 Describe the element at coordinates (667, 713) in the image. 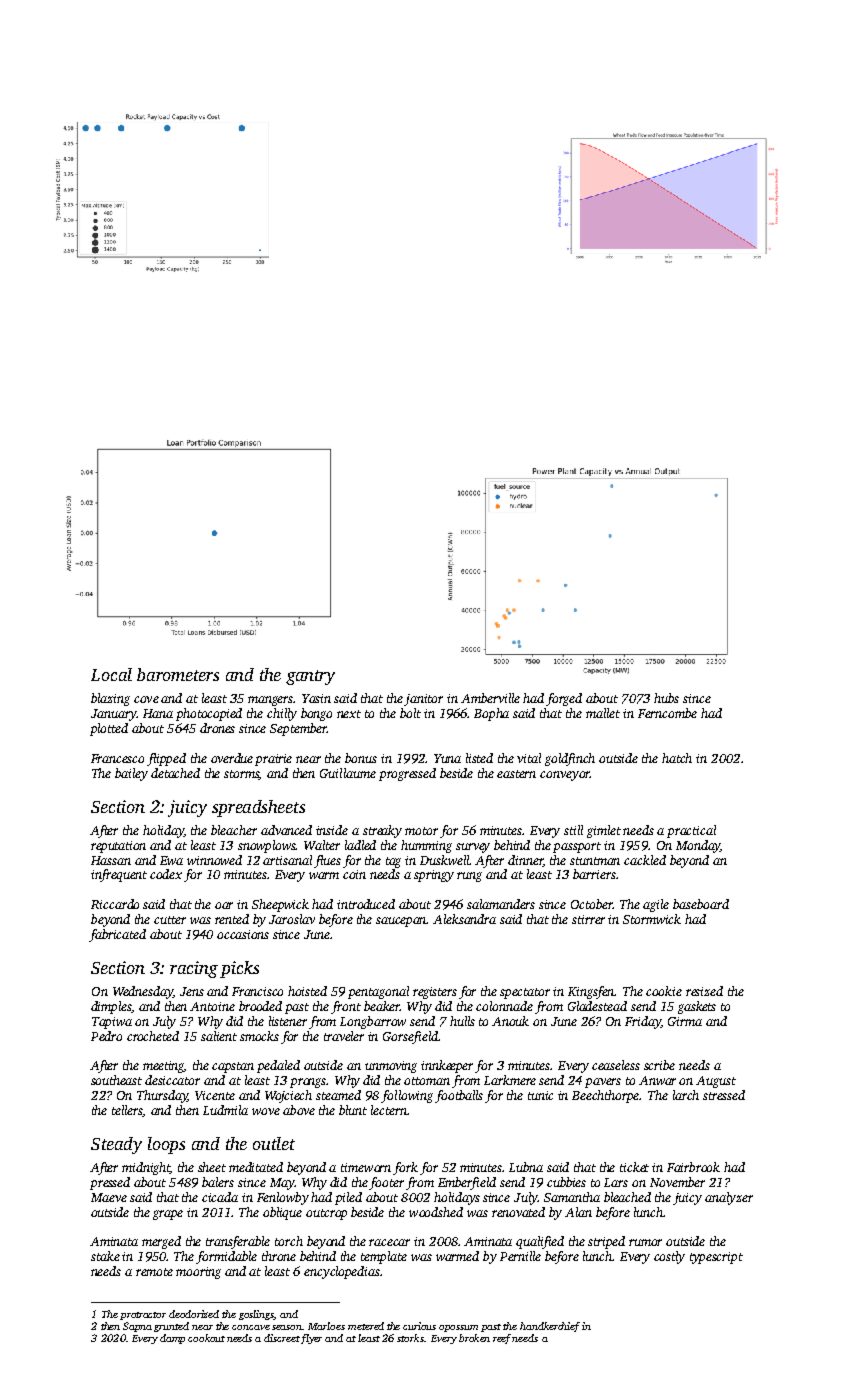

I see `Ferncombe` at that location.
